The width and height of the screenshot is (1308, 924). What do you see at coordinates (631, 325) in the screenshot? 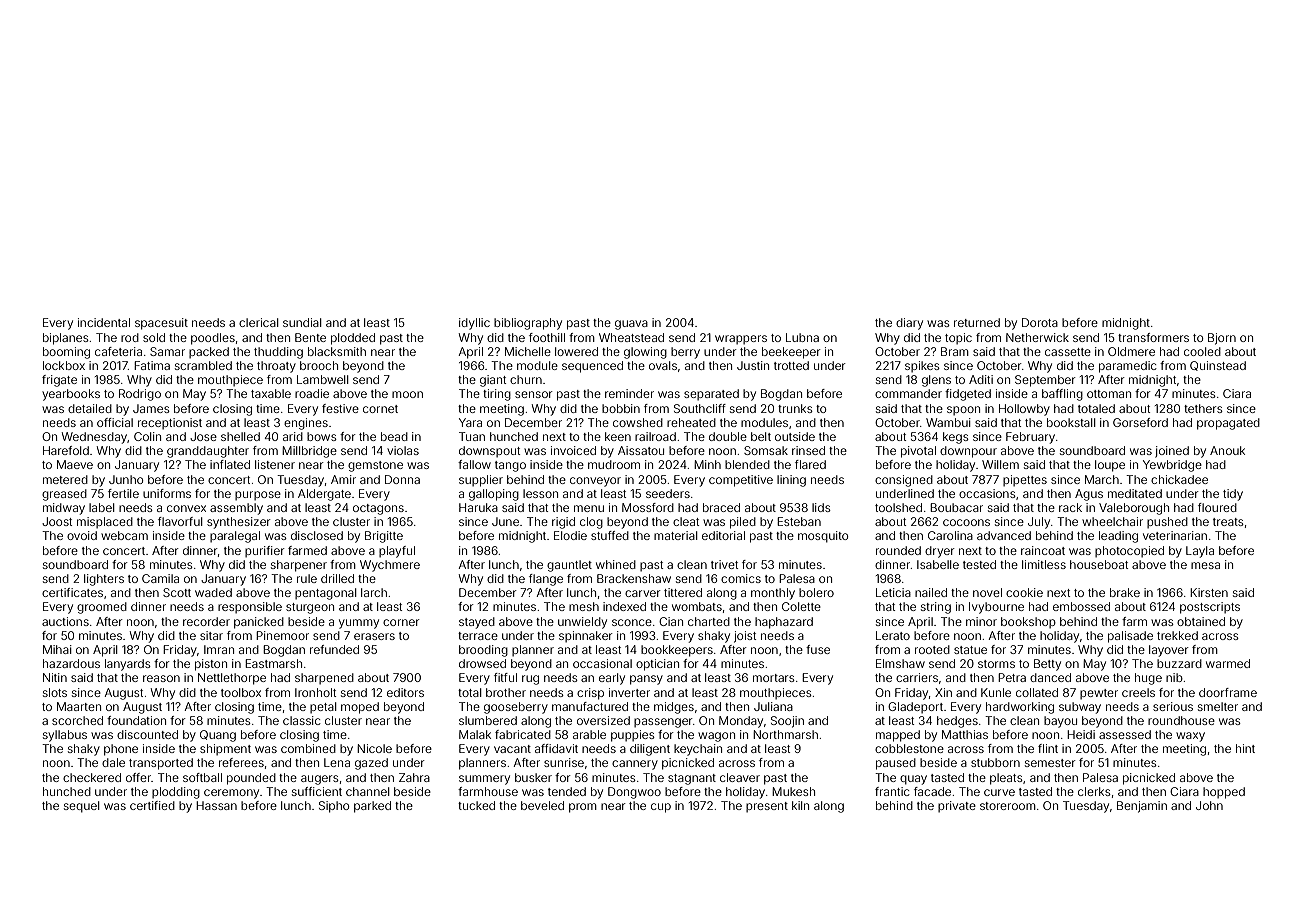
I see `guava` at bounding box center [631, 325].
